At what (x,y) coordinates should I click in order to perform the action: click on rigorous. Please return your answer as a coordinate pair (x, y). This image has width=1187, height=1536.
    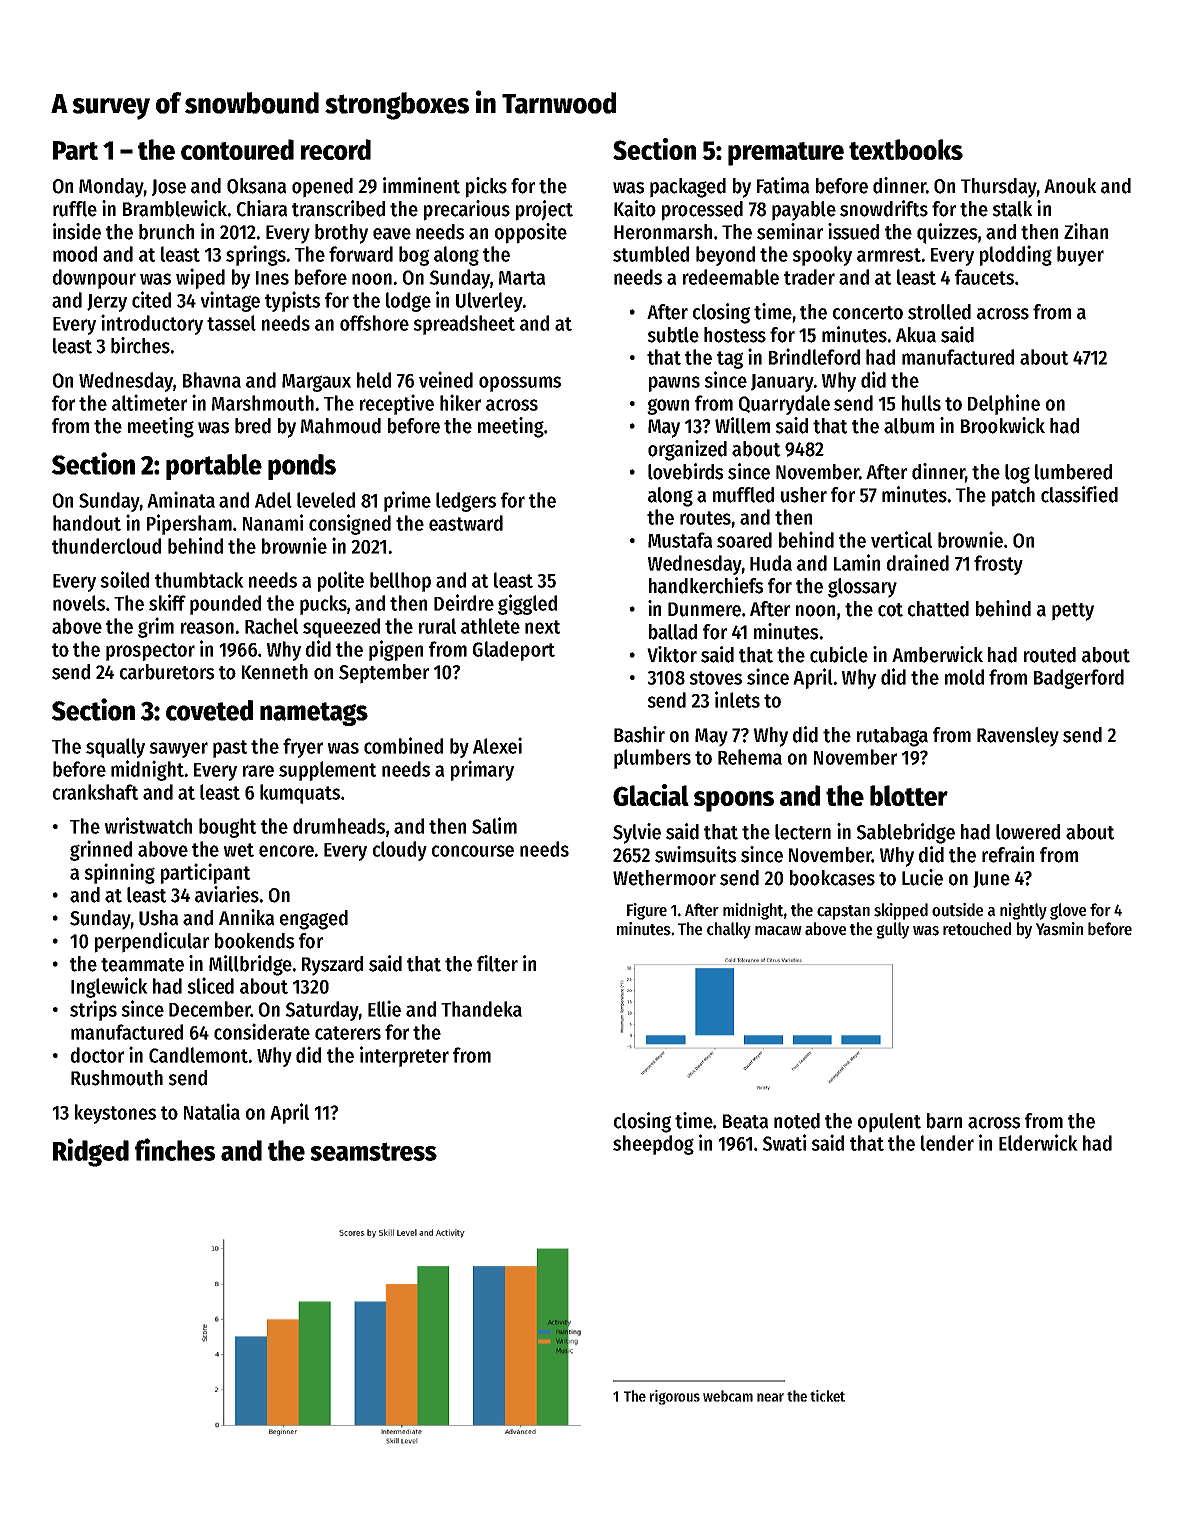
    Looking at the image, I should click on (675, 1397).
